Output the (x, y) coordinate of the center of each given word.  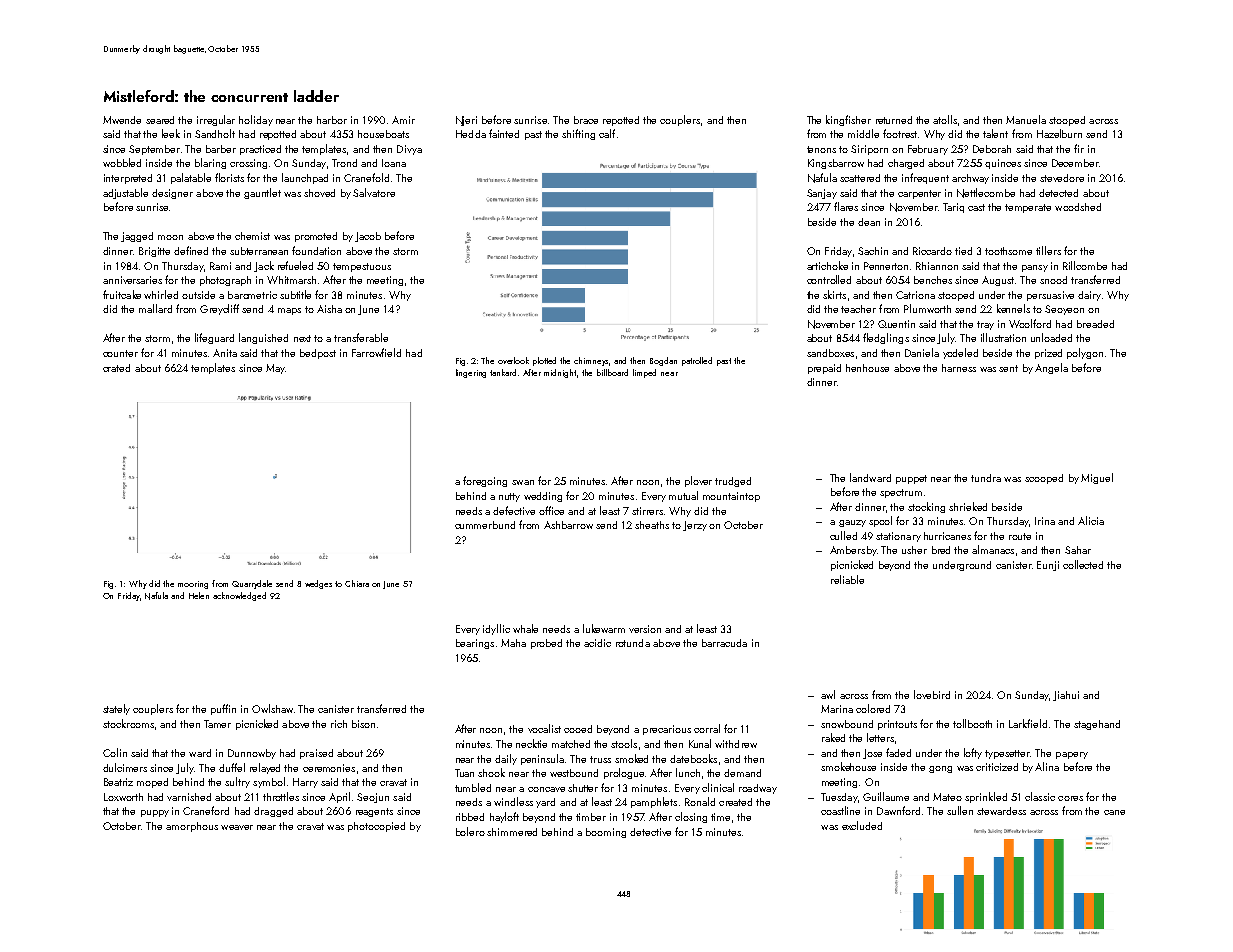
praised (316, 754)
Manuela (1026, 119)
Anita (225, 353)
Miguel (1097, 478)
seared (160, 120)
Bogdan (663, 361)
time (720, 817)
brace (586, 120)
